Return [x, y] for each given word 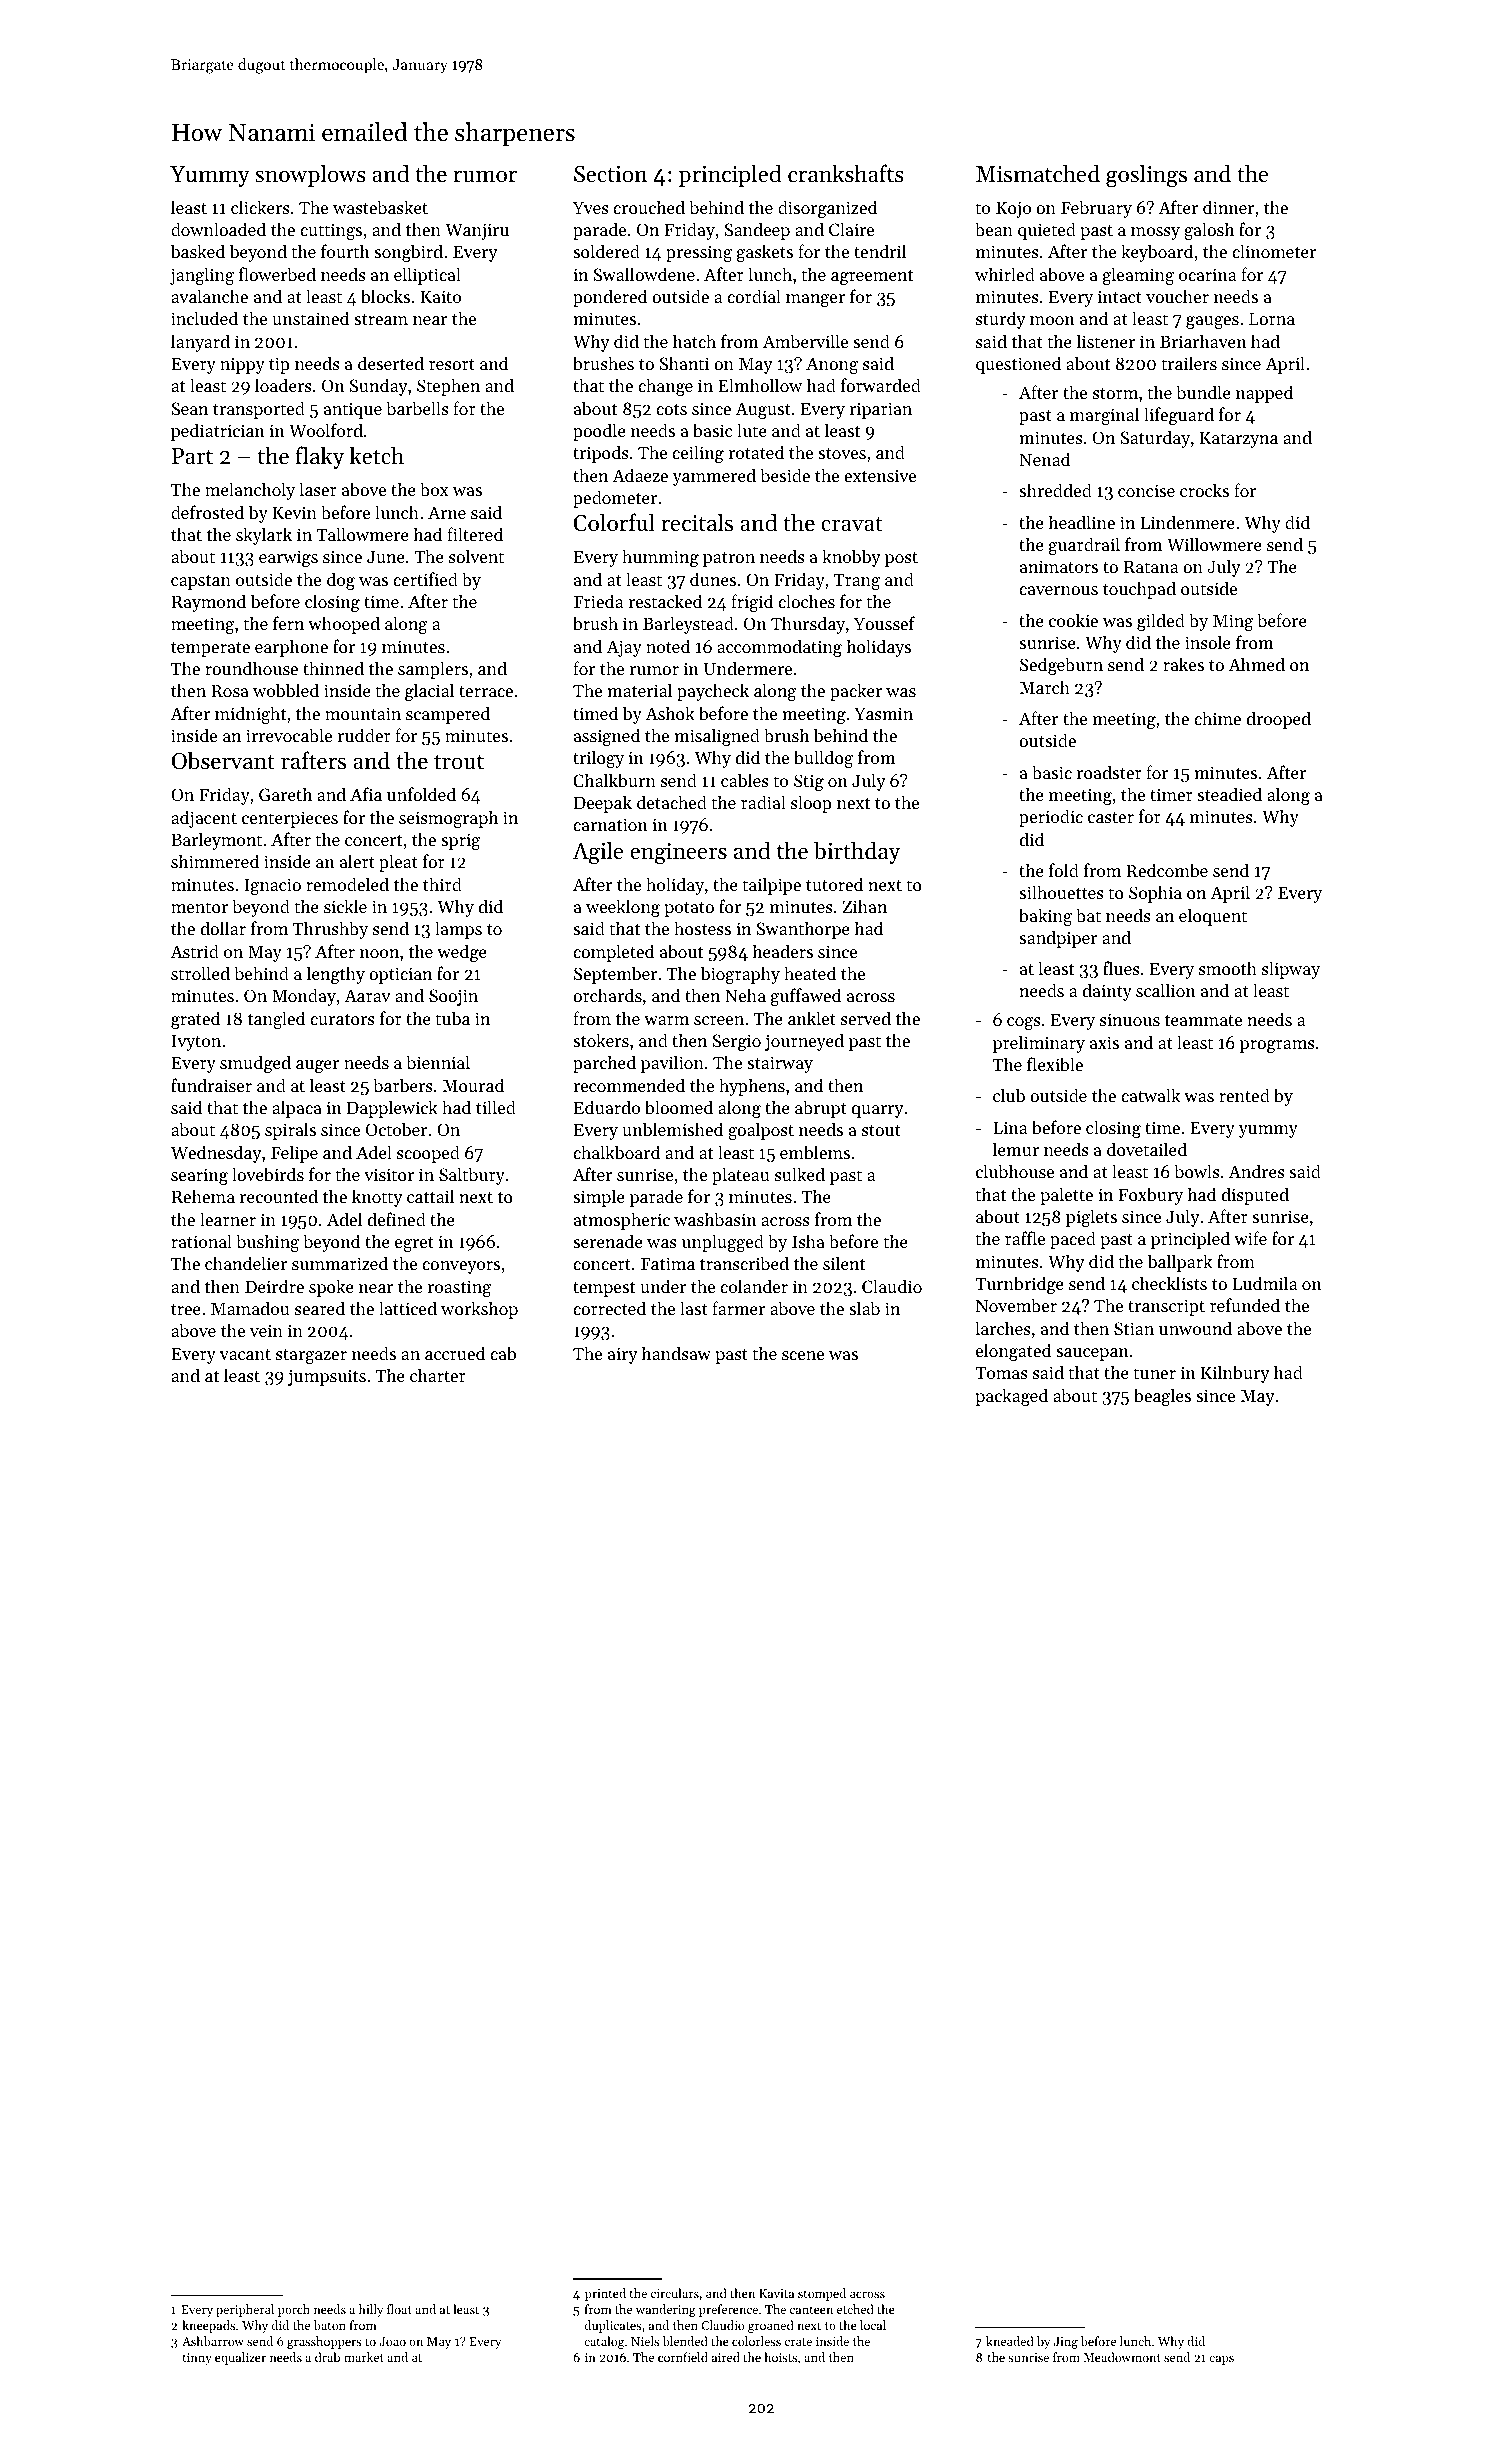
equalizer [240, 2358]
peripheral [245, 2310]
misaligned [717, 737]
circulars [675, 2293]
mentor [199, 907]
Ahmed [1256, 664]
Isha [808, 1241]
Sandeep [757, 231]
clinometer [1274, 251]
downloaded [218, 229]
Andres [1256, 1171]
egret [414, 1244]
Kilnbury [1235, 1374]
